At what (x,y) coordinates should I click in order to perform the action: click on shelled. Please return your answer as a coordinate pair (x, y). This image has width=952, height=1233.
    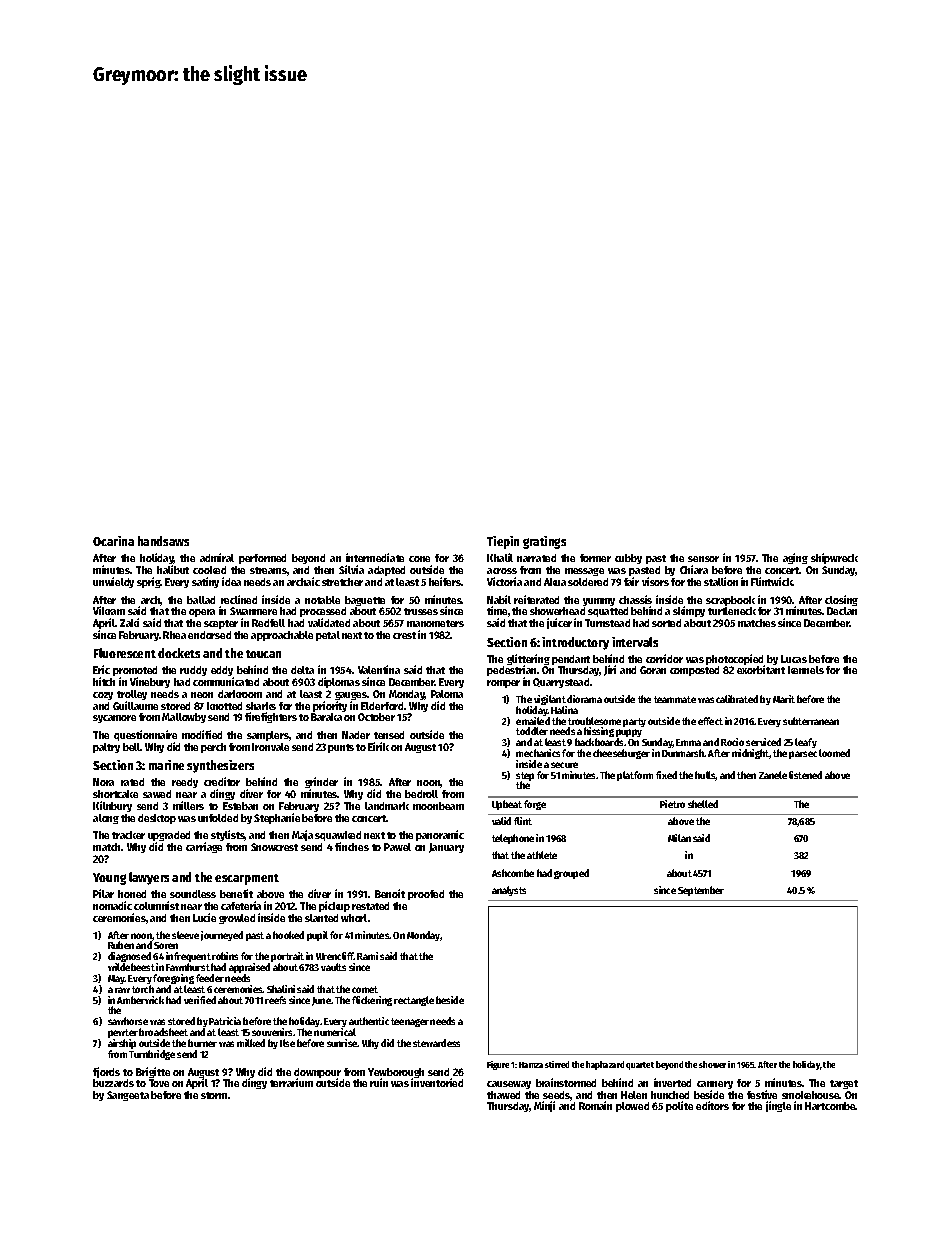
    Looking at the image, I should click on (703, 804).
